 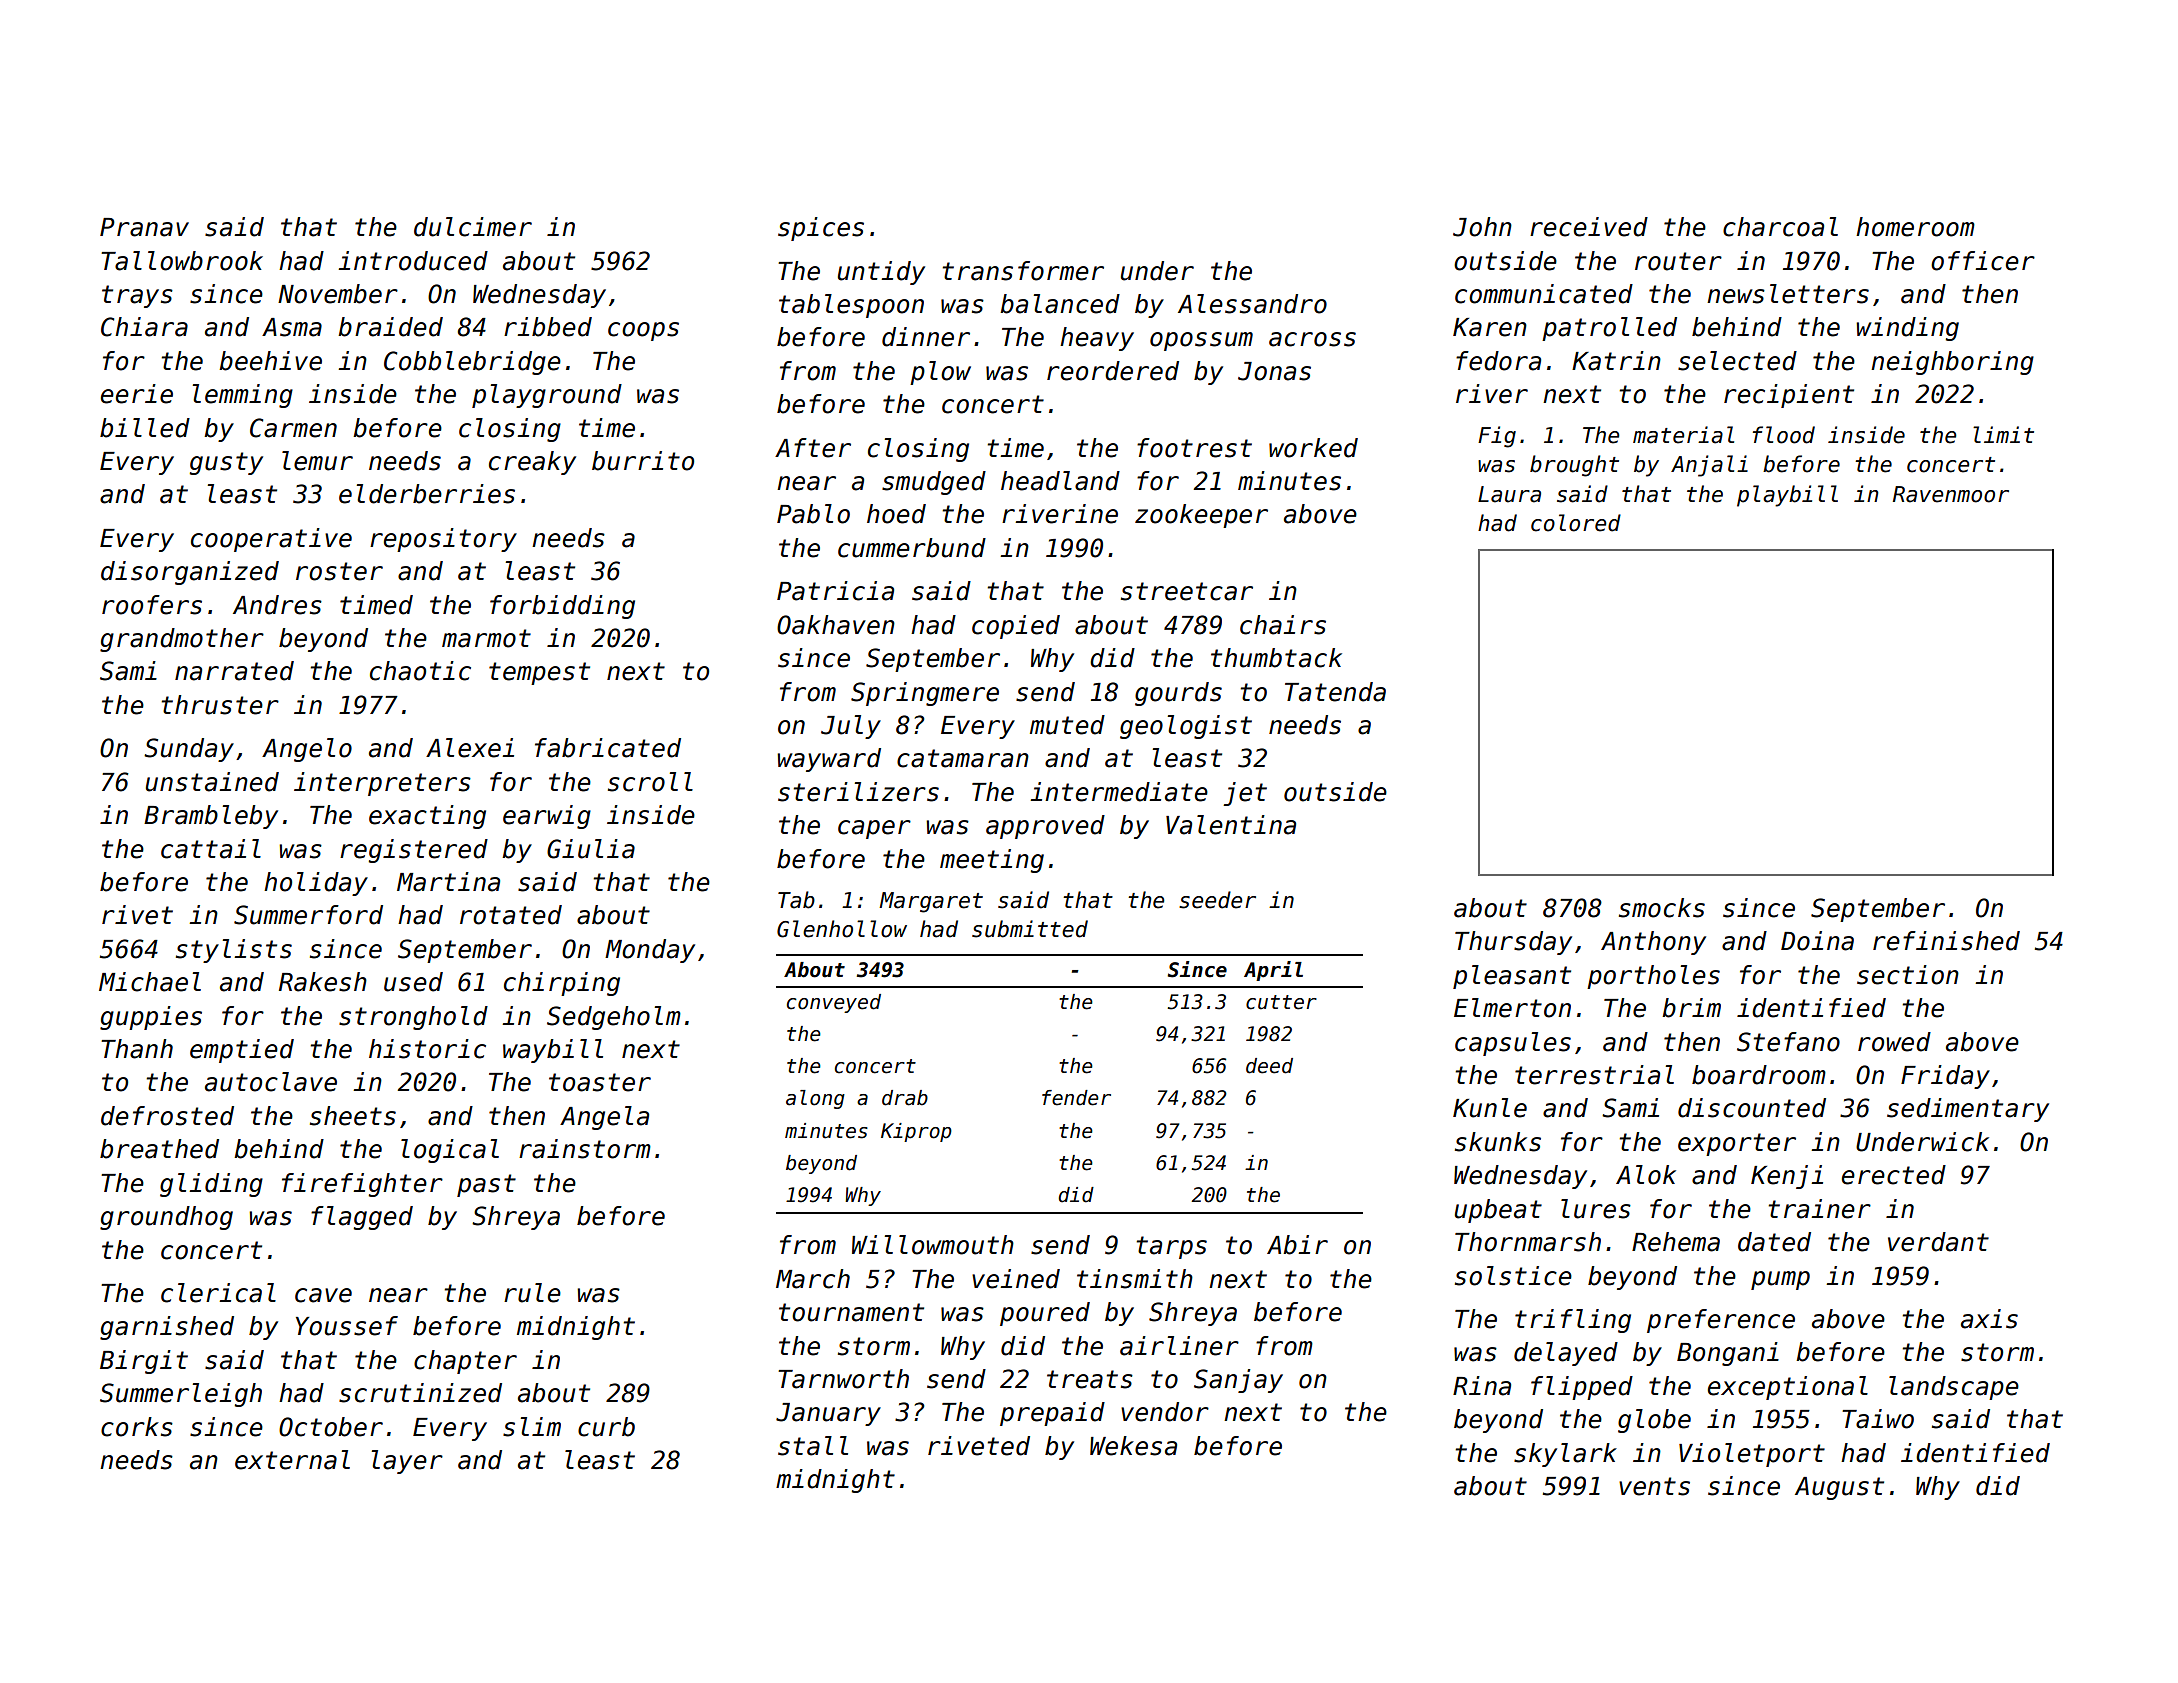 What do you see at coordinates (1269, 1066) in the screenshot?
I see `deed` at bounding box center [1269, 1066].
